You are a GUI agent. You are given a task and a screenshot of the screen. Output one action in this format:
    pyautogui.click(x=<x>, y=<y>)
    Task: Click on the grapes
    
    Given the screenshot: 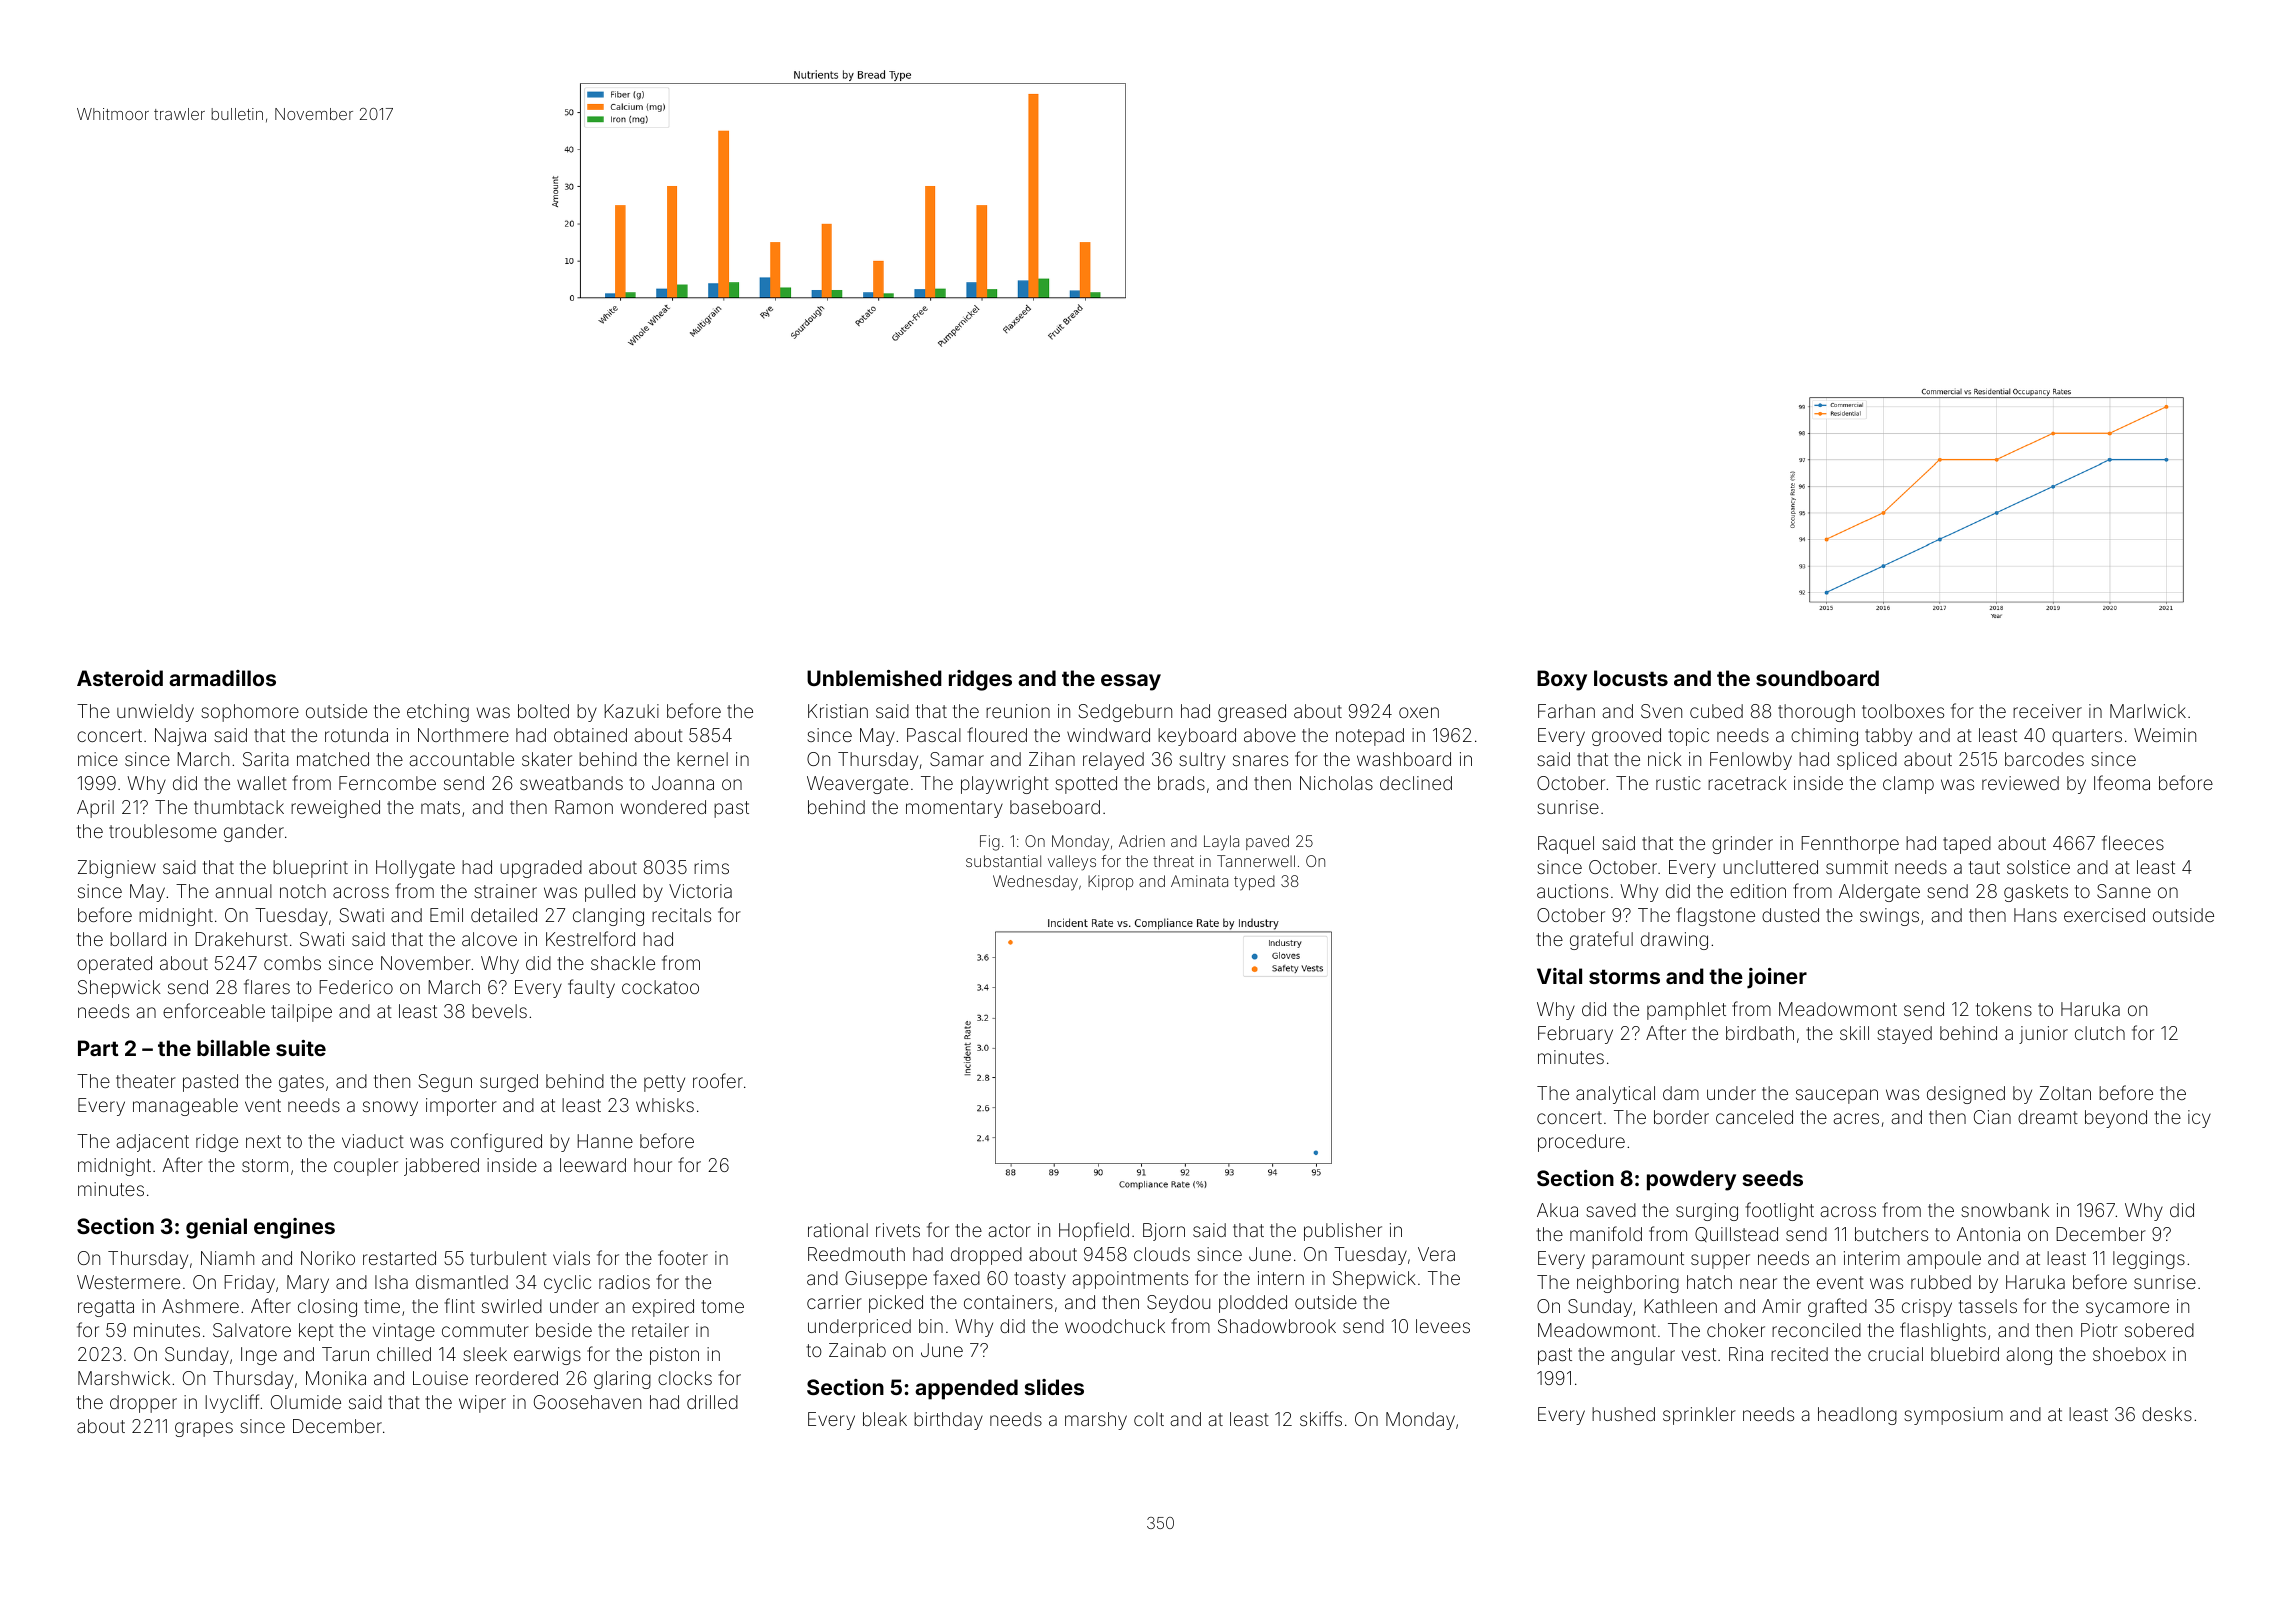 What is the action you would take?
    pyautogui.click(x=204, y=1429)
